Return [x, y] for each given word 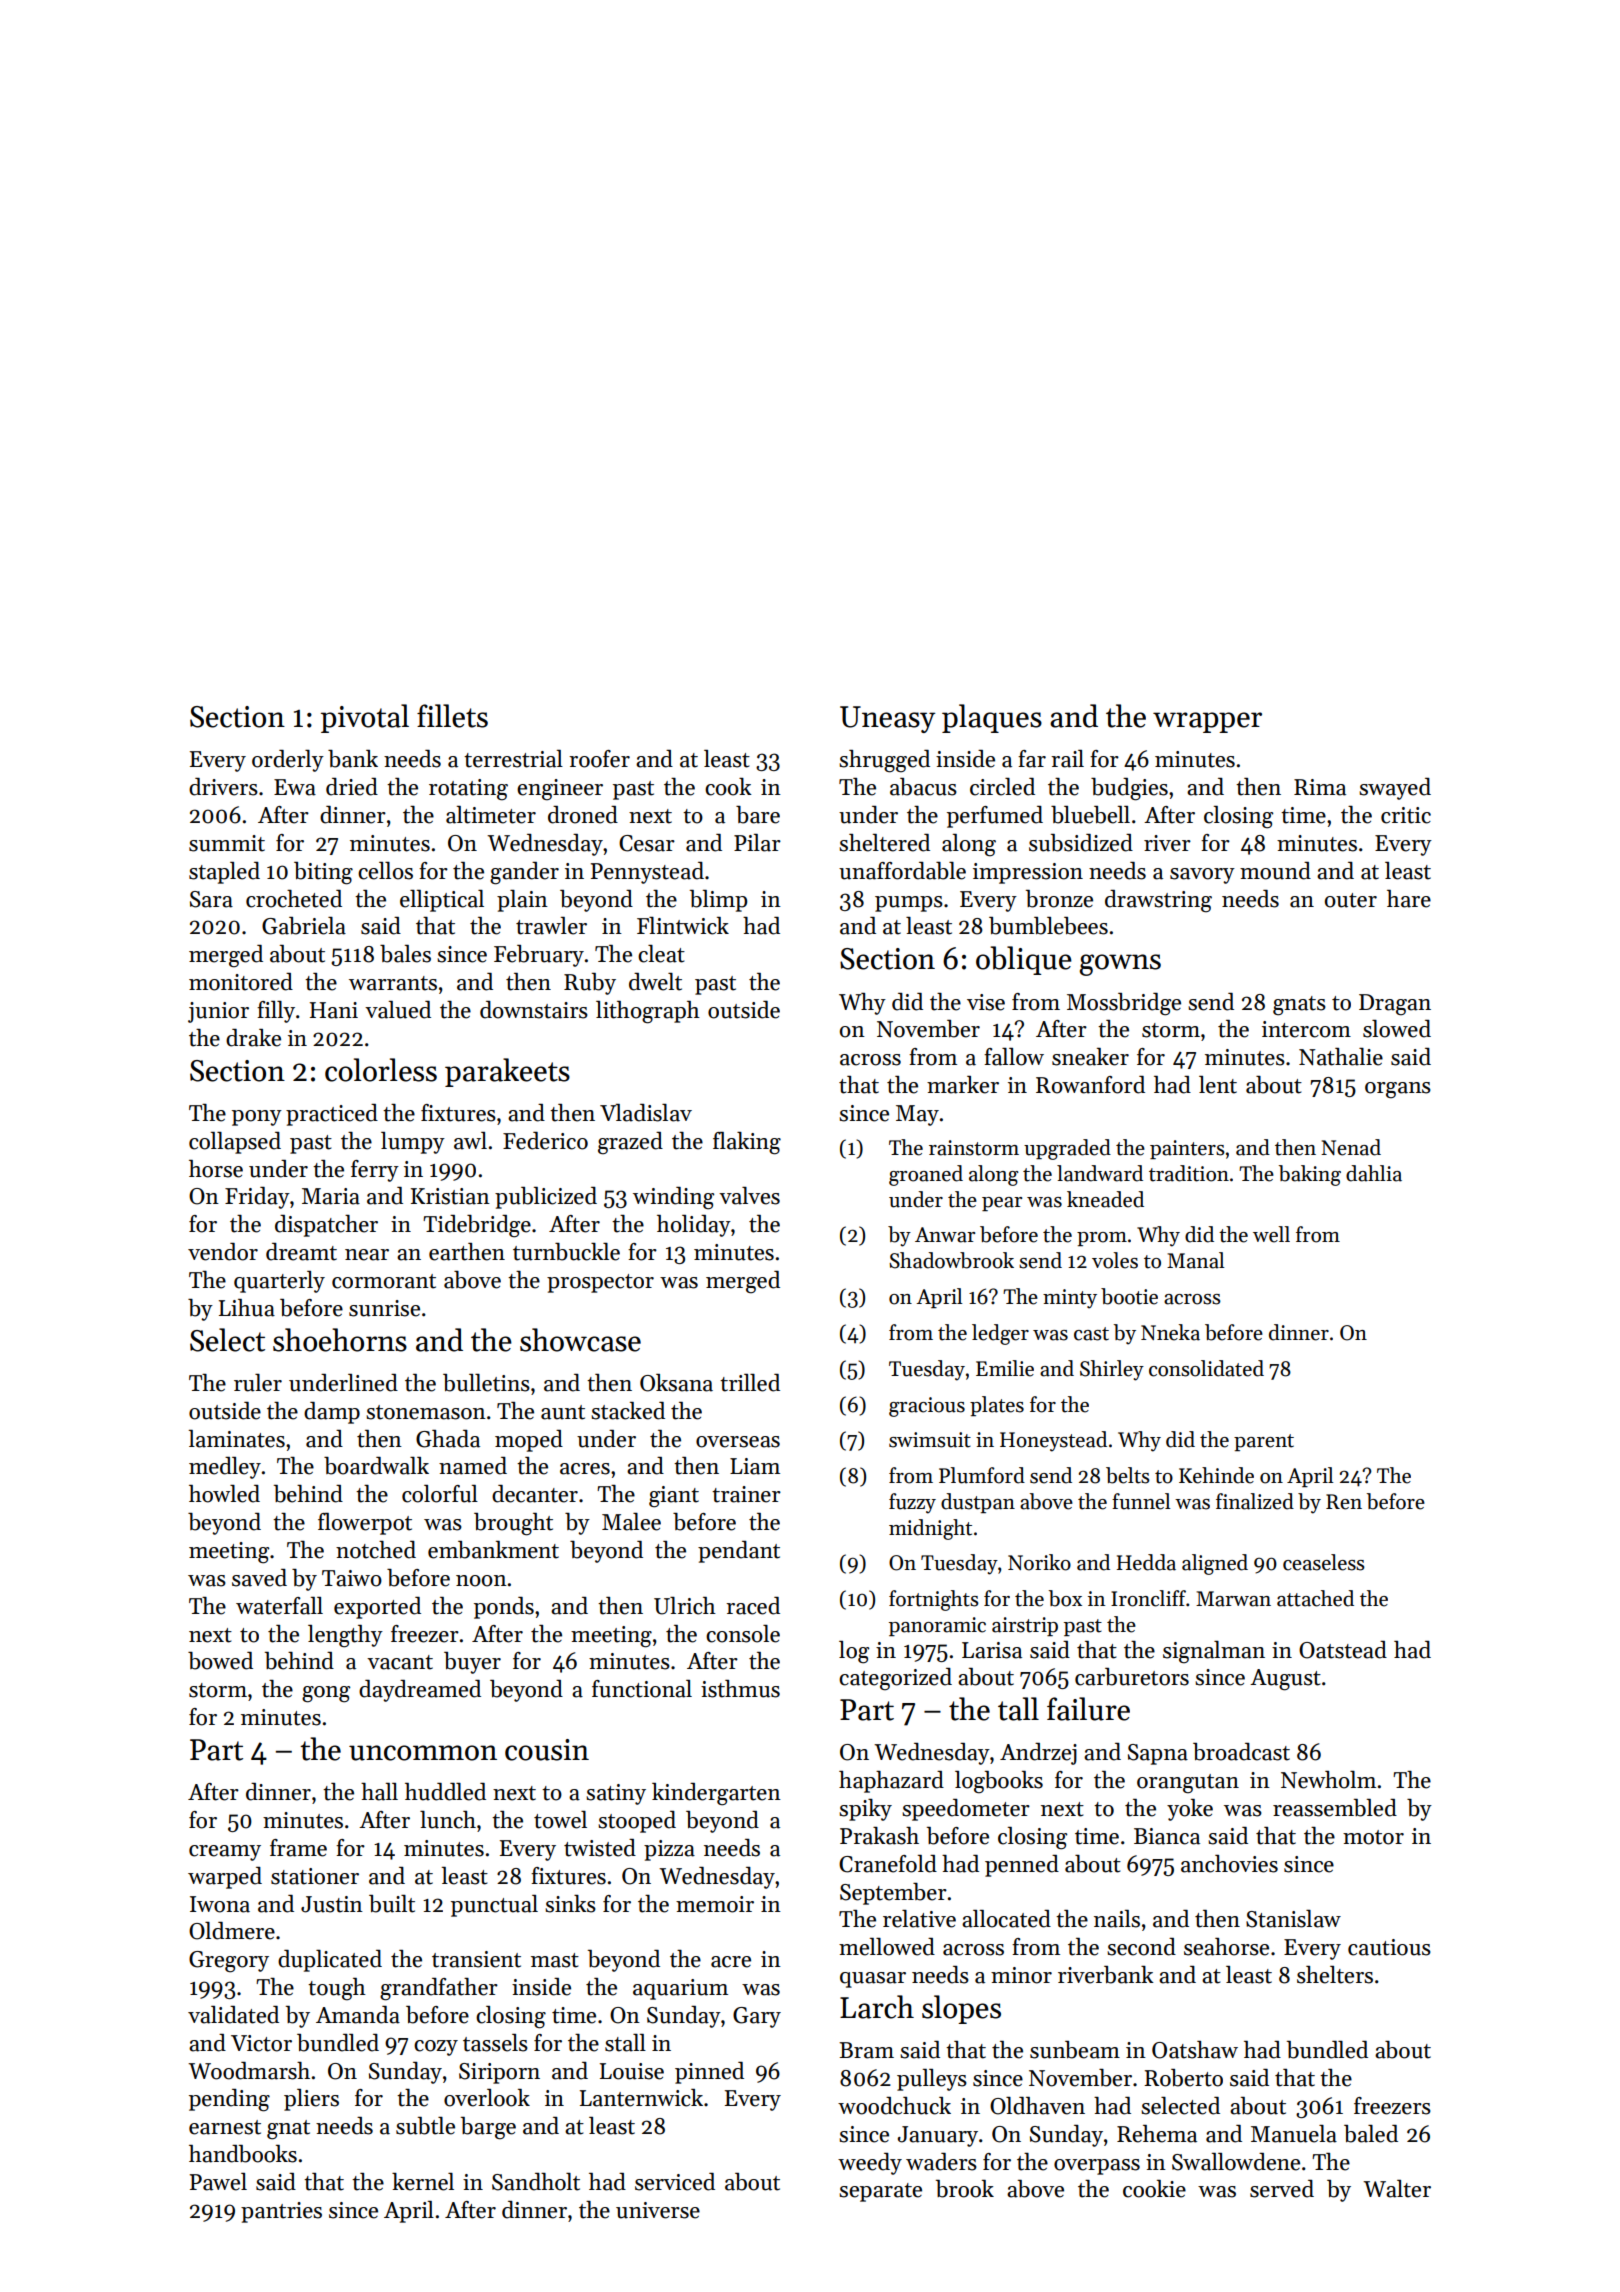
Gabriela [304, 926]
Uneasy [887, 719]
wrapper [1207, 722]
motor [1373, 1837]
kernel [423, 2182]
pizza [669, 1850]
